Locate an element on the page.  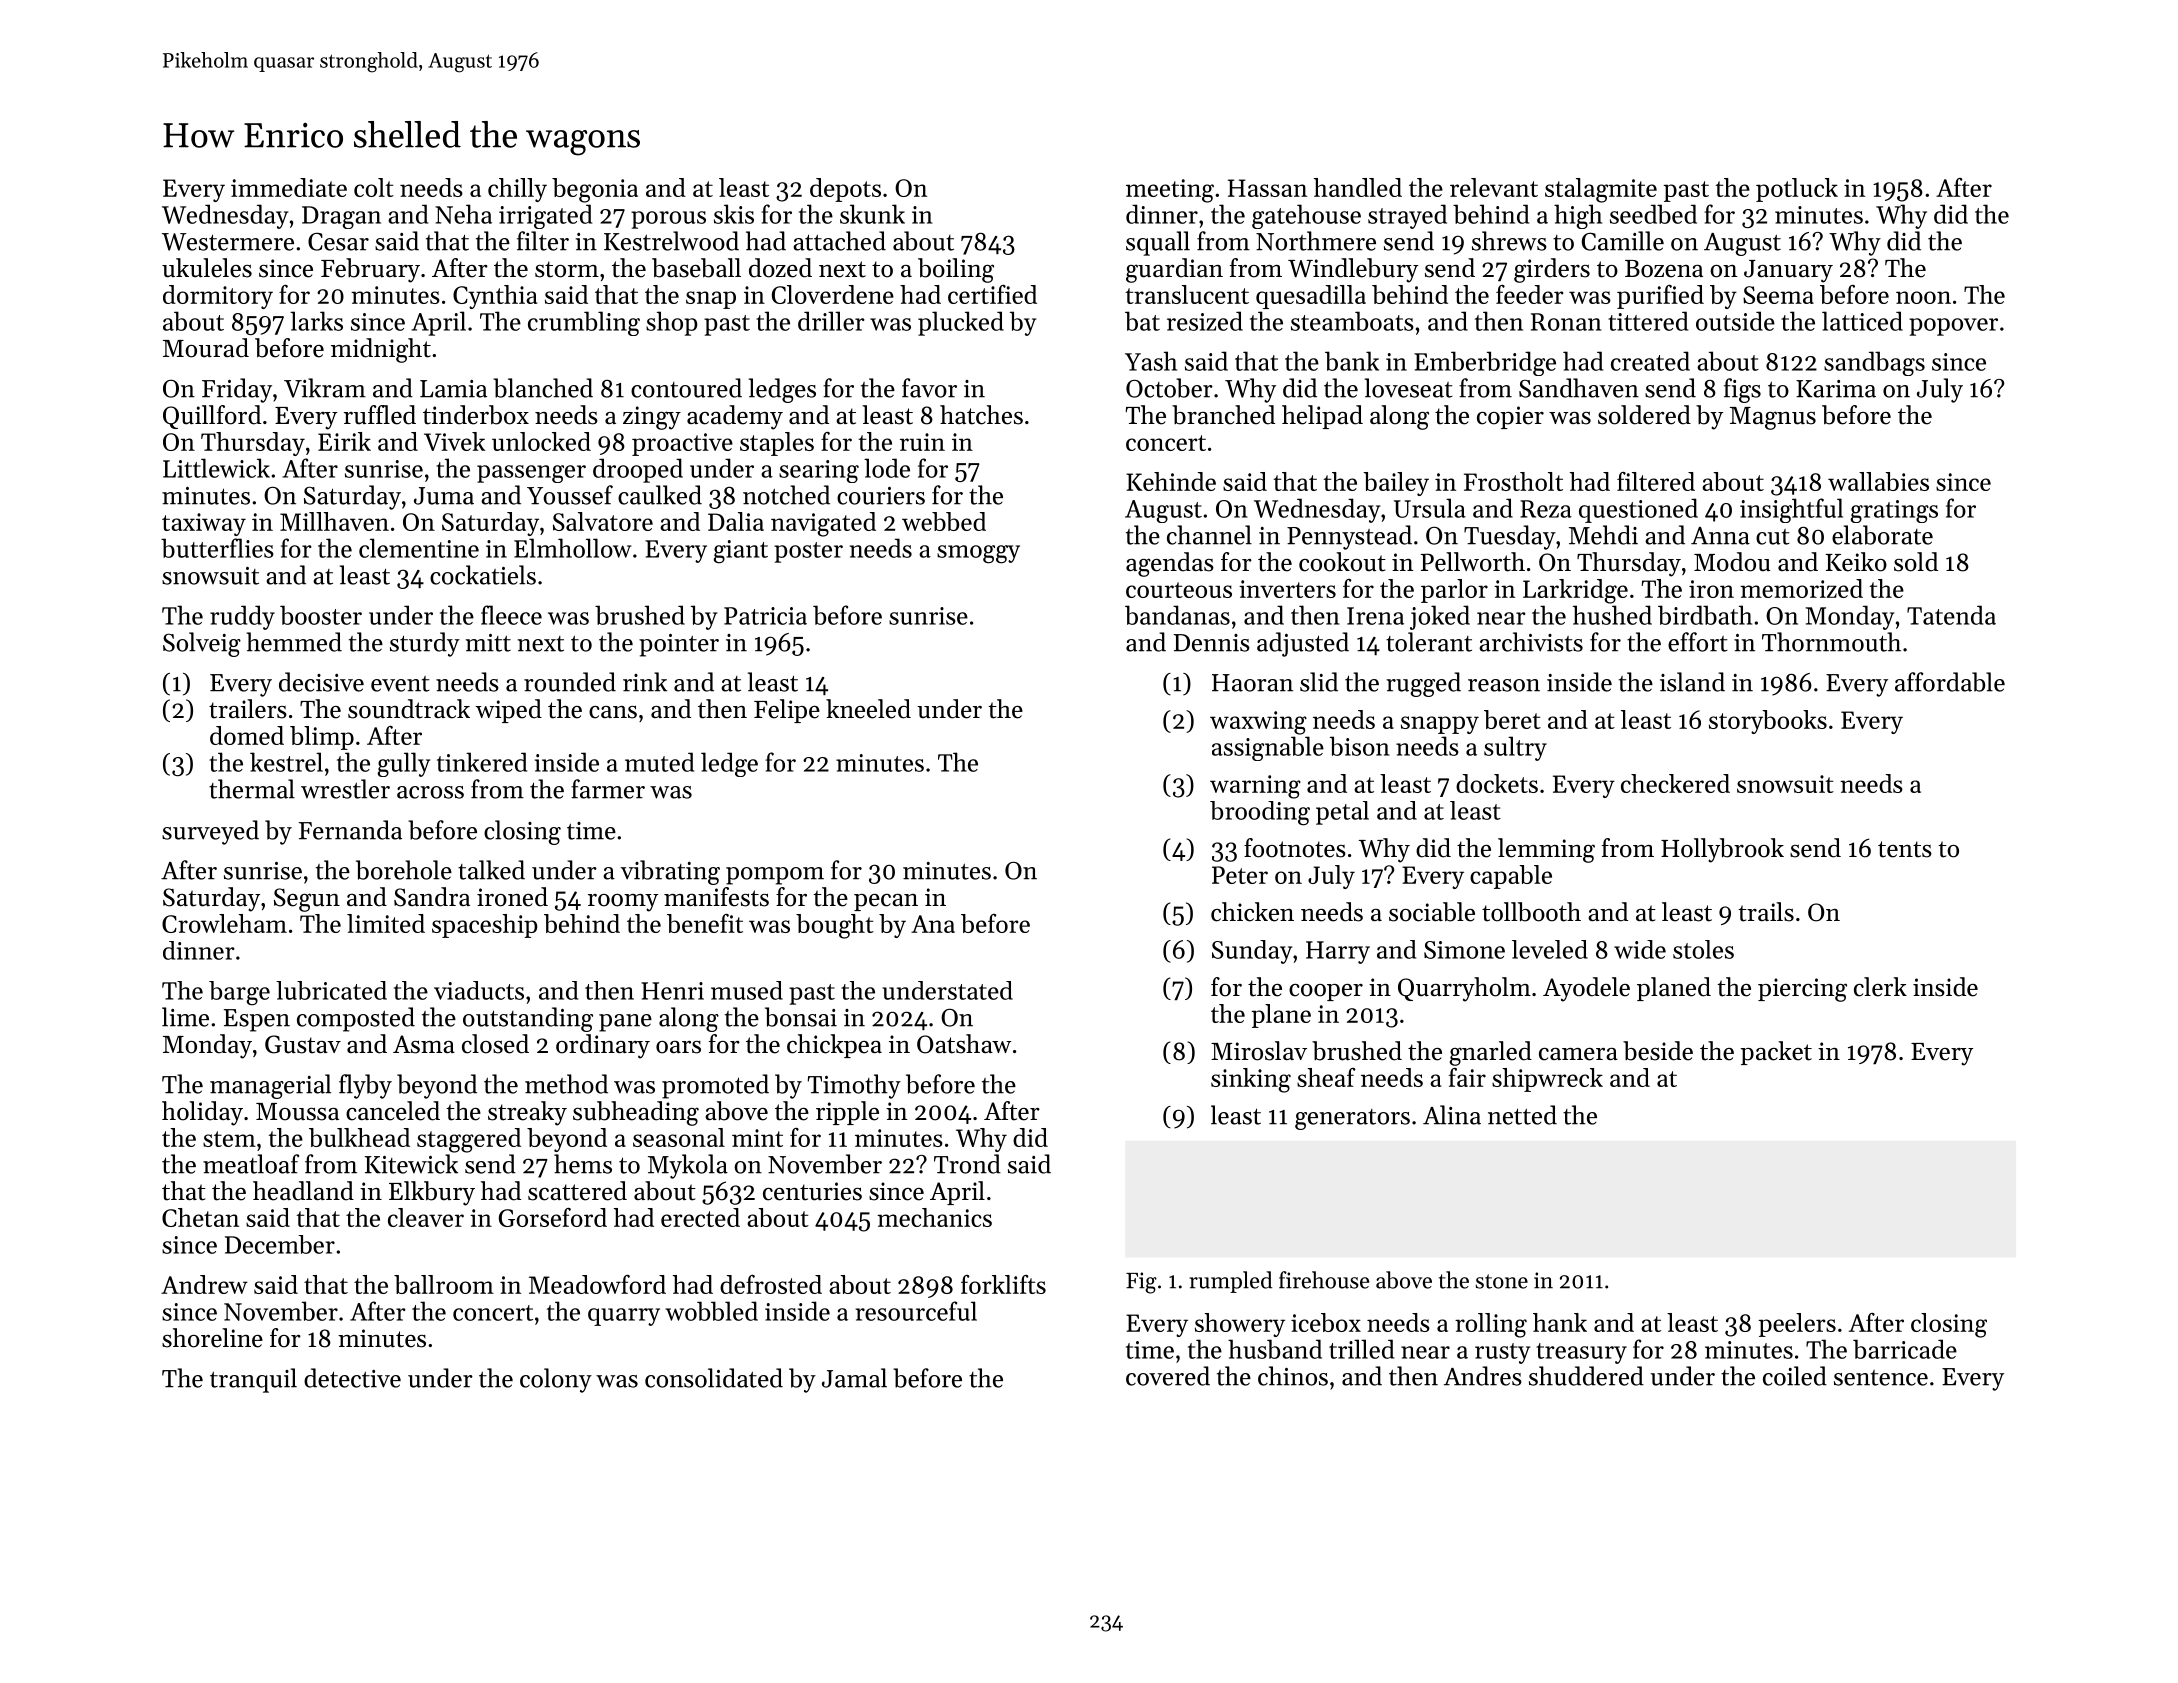
mechanics is located at coordinates (934, 1217).
